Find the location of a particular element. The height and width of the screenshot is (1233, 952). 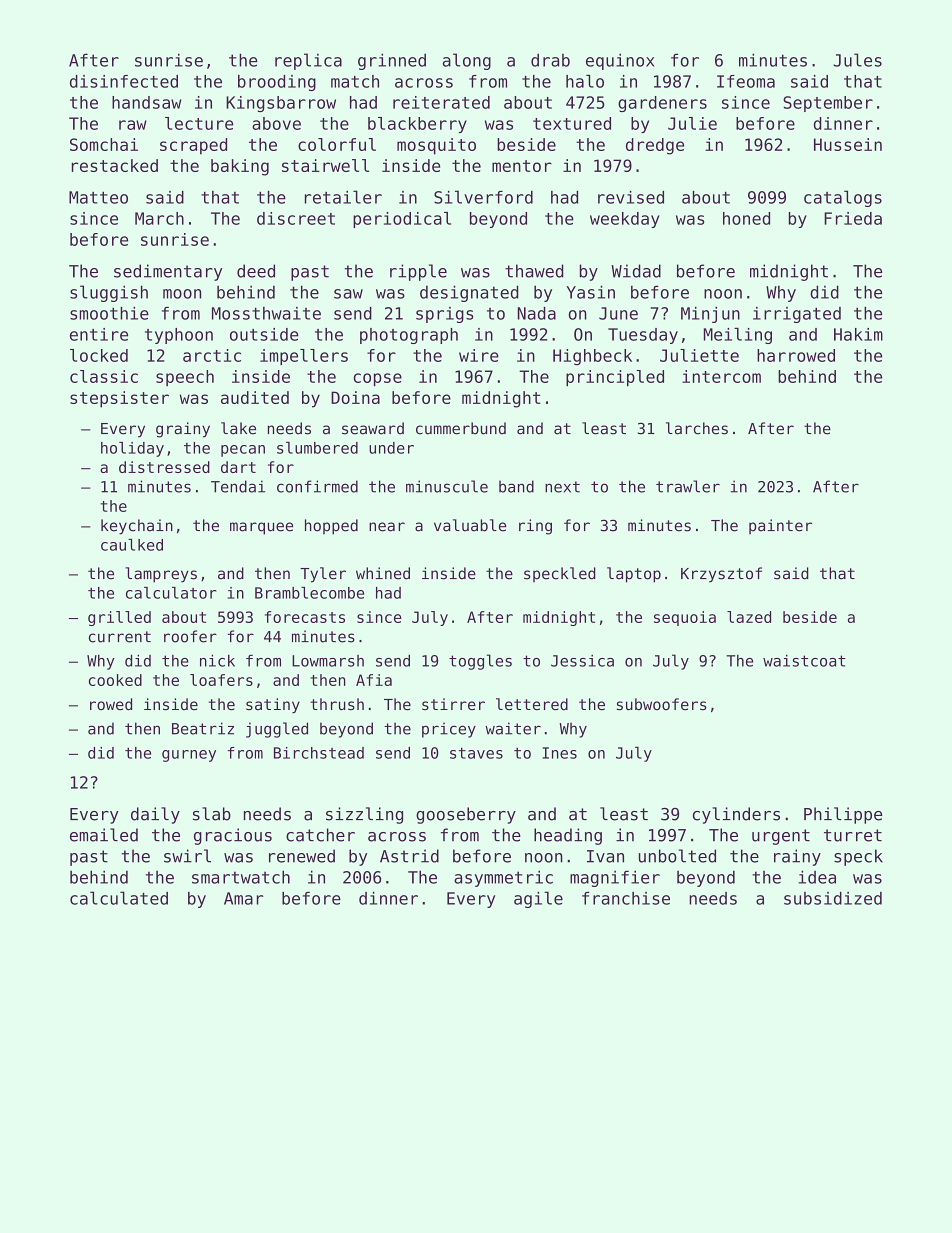

next is located at coordinates (562, 487).
